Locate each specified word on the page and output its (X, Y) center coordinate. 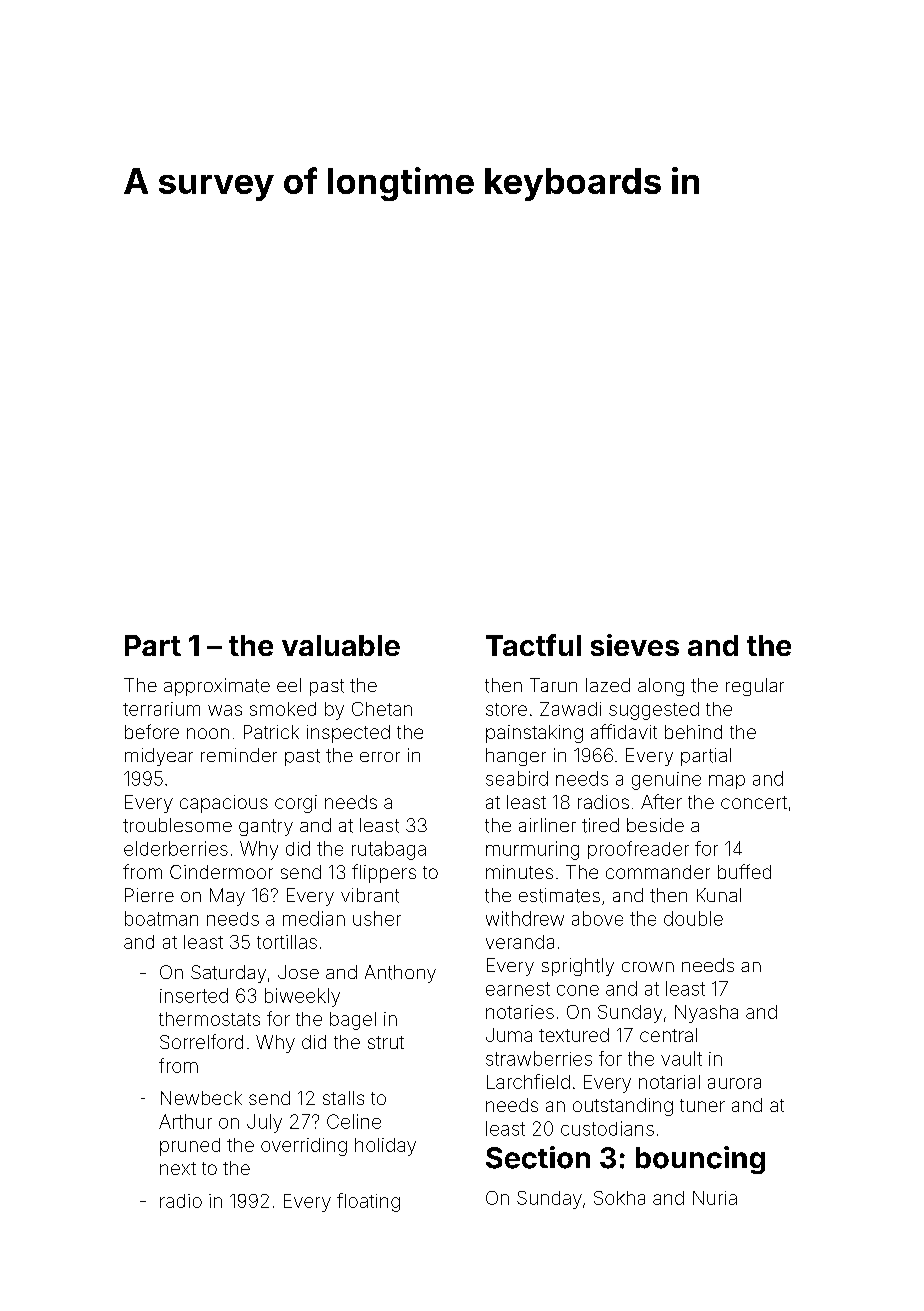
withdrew (525, 918)
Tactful (533, 645)
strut (386, 1042)
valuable (341, 645)
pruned (190, 1147)
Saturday (228, 974)
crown (648, 967)
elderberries (176, 848)
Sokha (619, 1198)
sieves (635, 645)
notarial (669, 1082)
